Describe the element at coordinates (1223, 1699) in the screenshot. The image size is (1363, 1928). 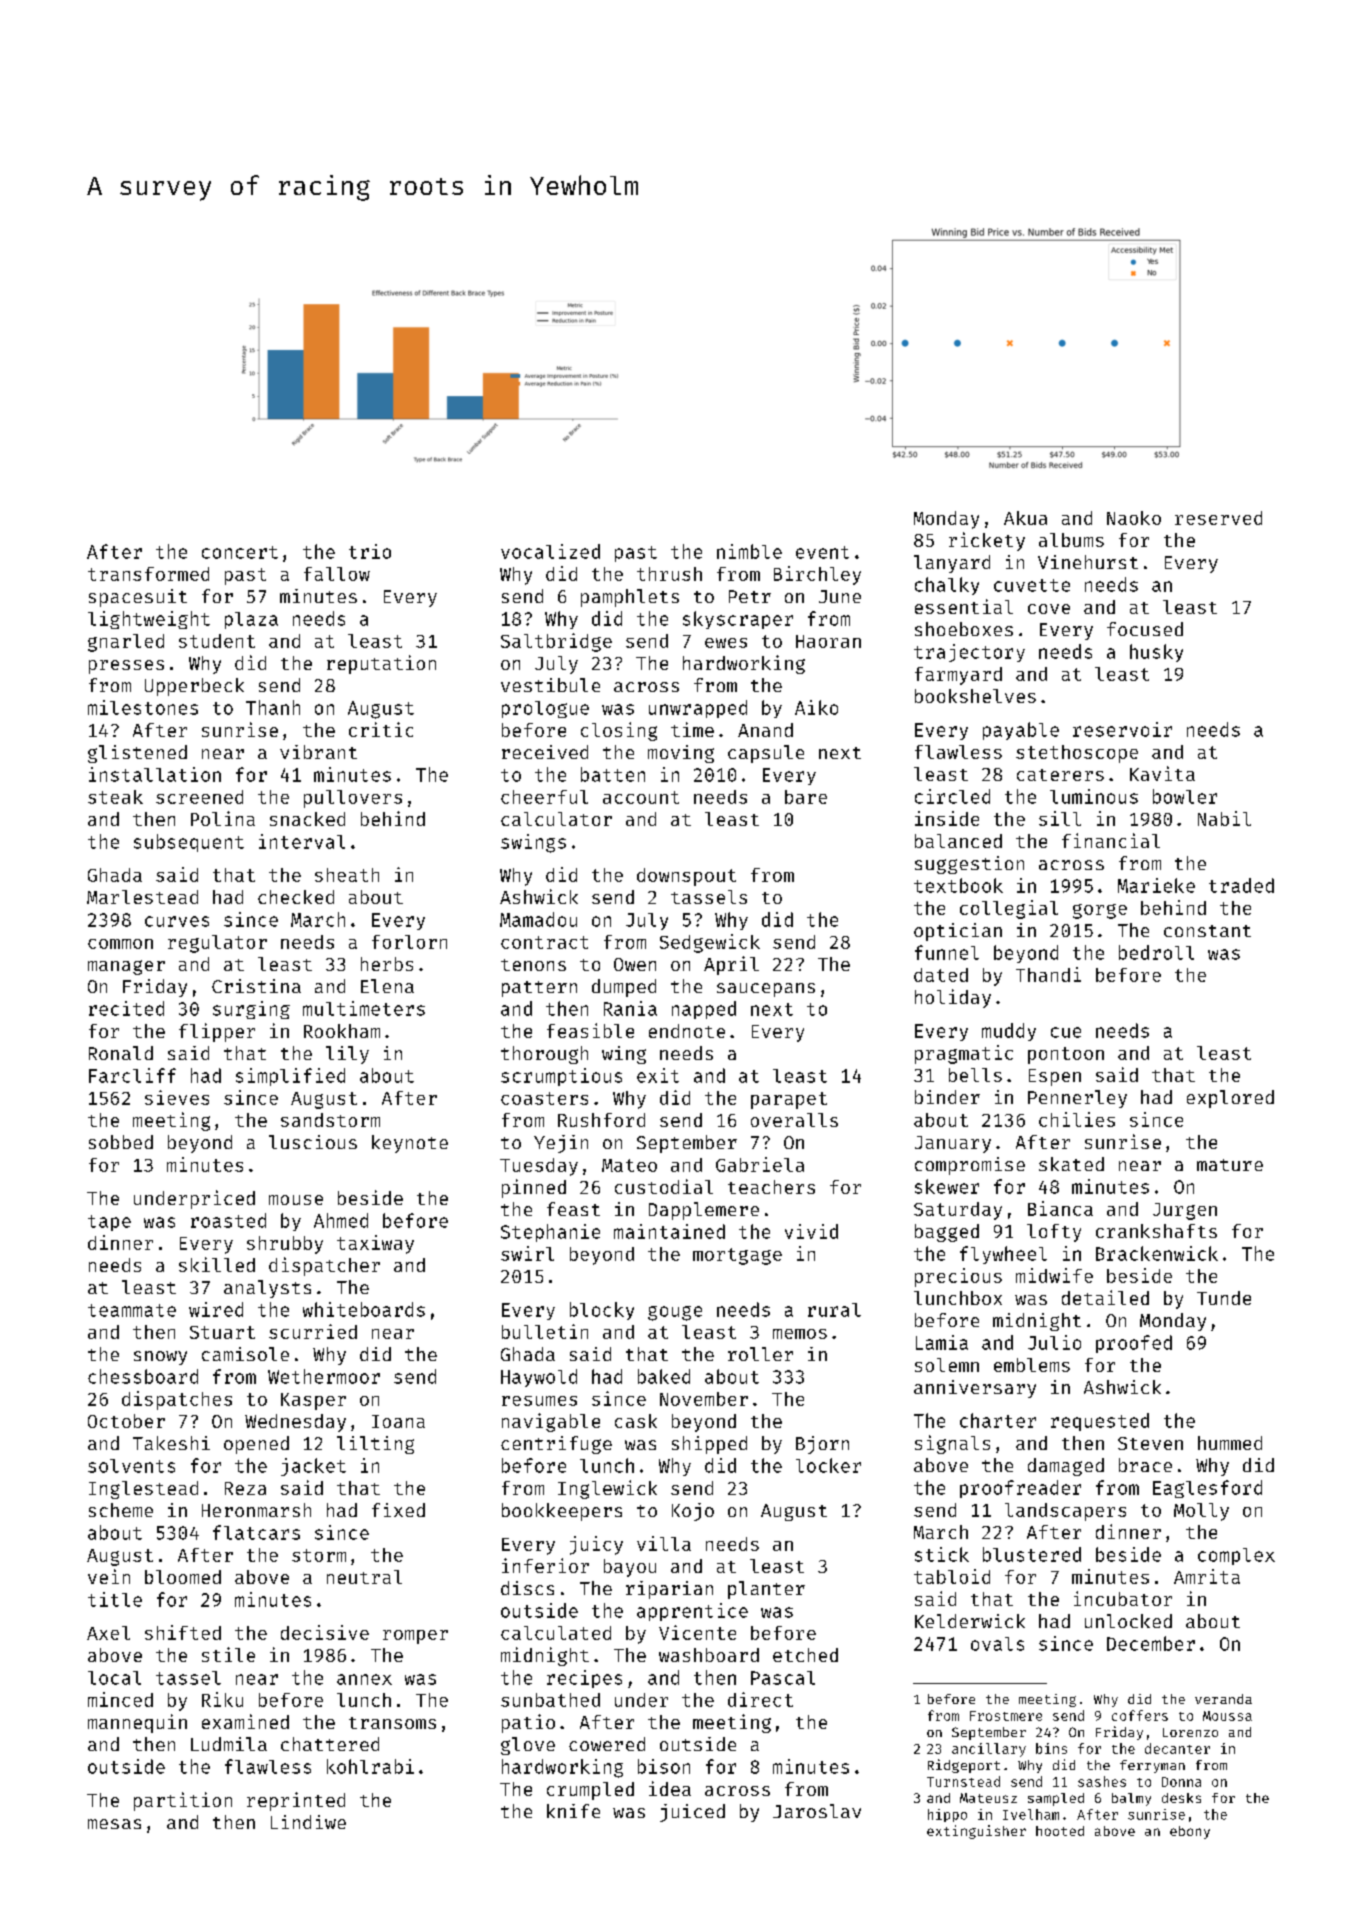
I see `veranda` at that location.
